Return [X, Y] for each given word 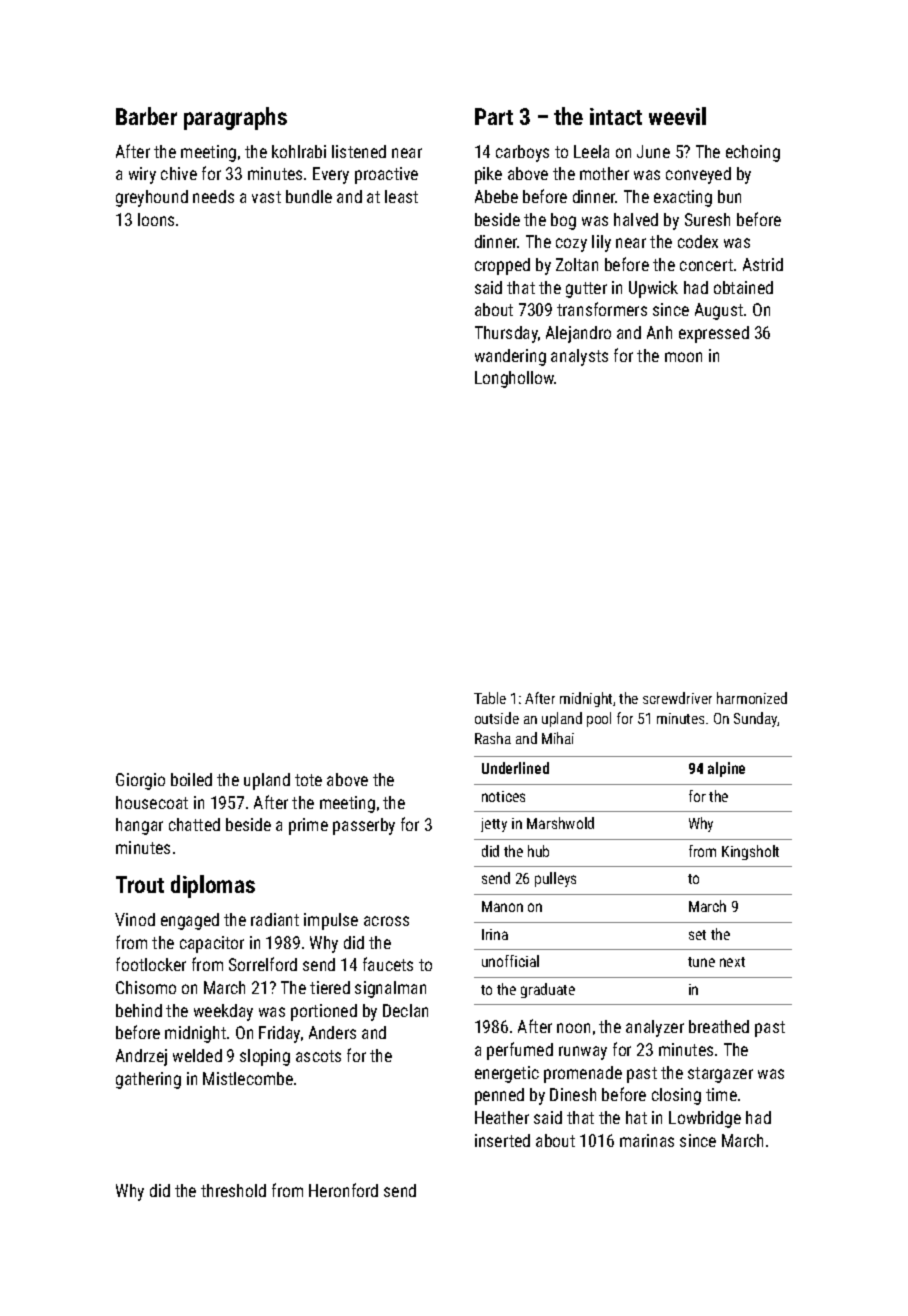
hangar [139, 826]
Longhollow [515, 379]
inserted [502, 1140]
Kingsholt [750, 852]
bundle [309, 196]
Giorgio [140, 781]
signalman [390, 989]
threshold [233, 1190]
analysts [579, 357]
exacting [683, 198]
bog [563, 221]
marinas [647, 1140]
